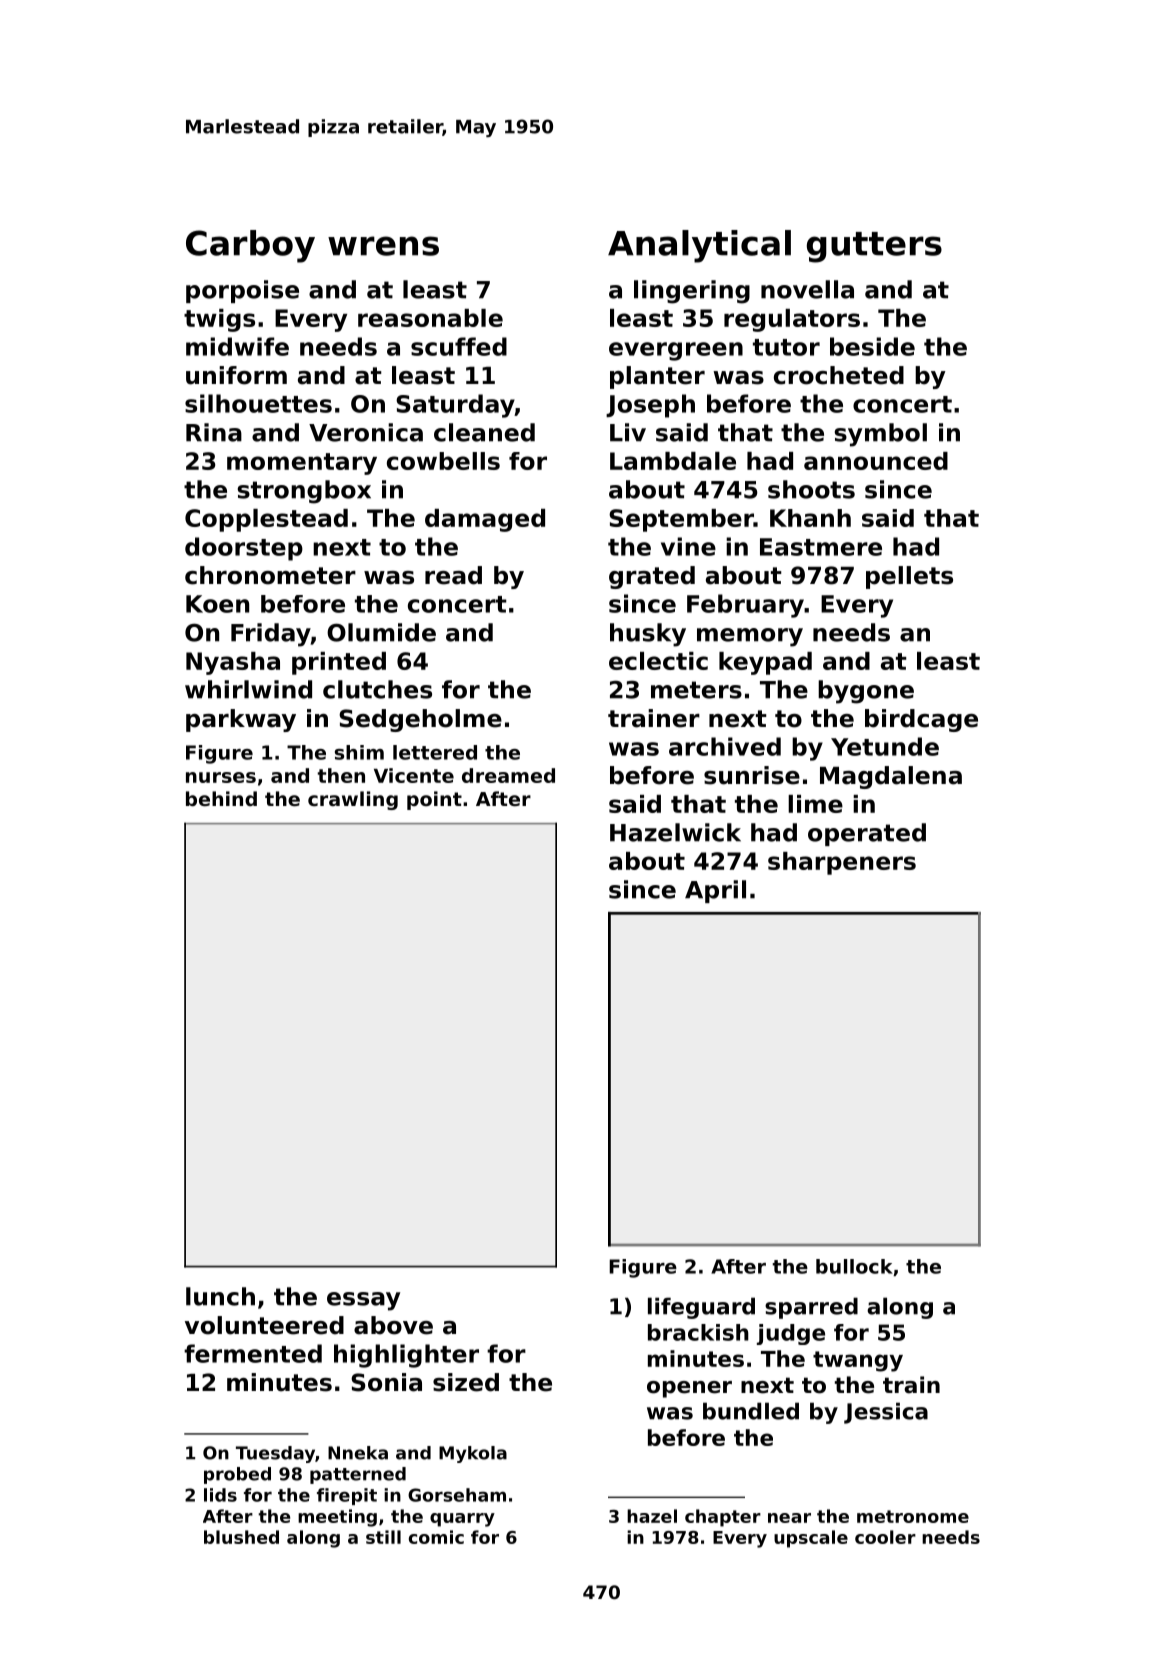  Describe the element at coordinates (220, 1296) in the screenshot. I see `lunch` at that location.
